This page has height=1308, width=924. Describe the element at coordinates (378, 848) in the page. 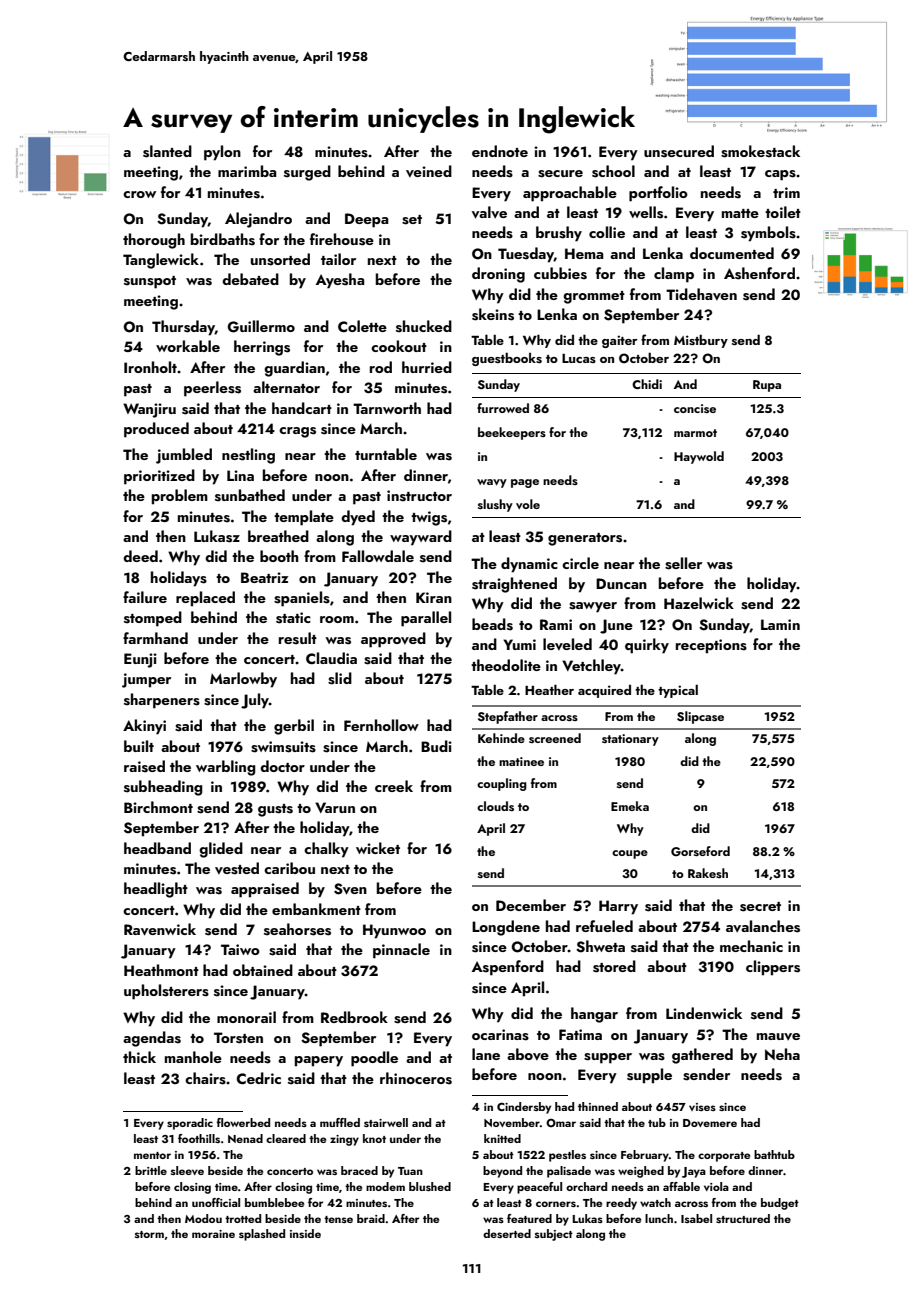

I see `wicket` at that location.
